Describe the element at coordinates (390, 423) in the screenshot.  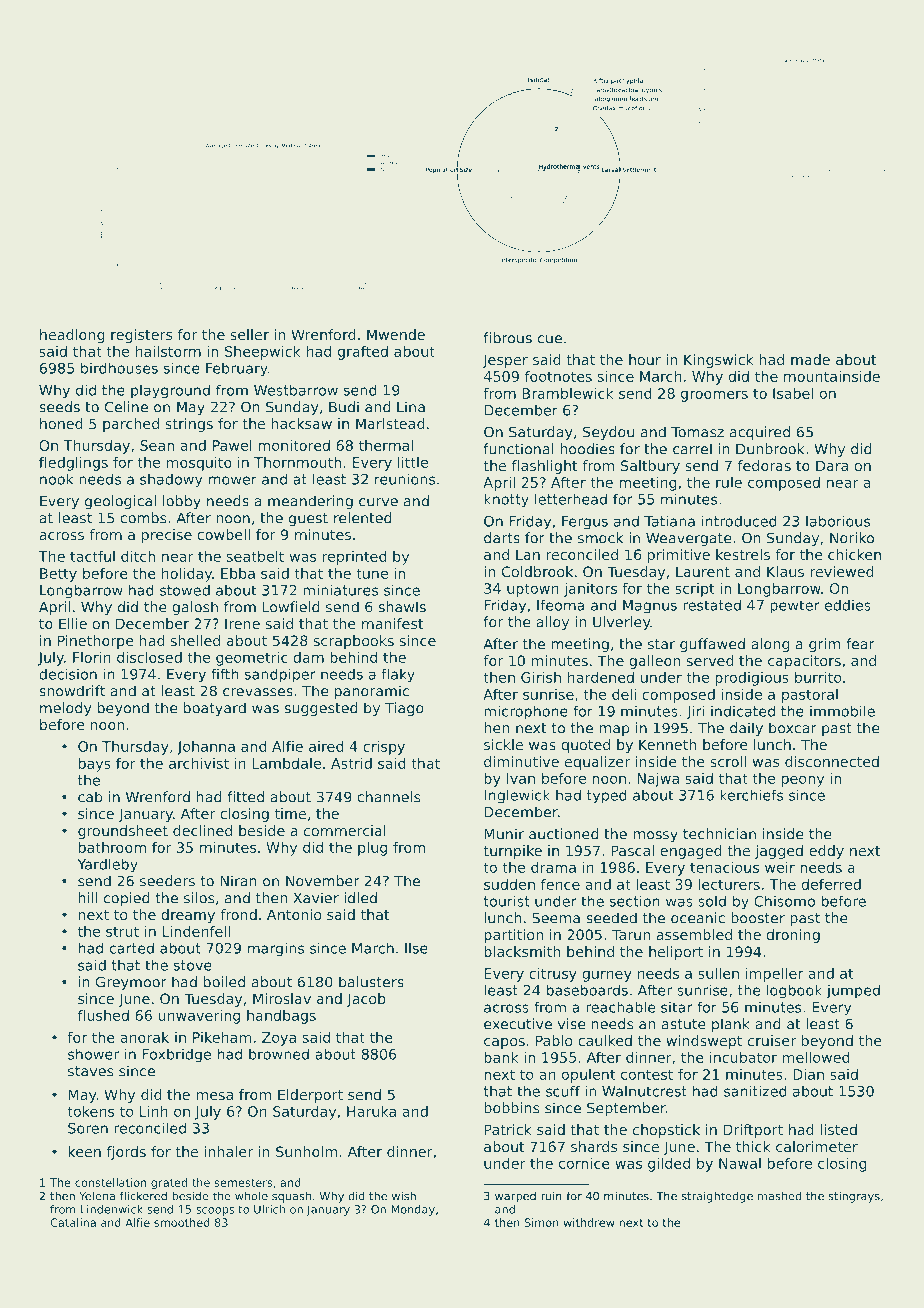
I see `Marlstead` at that location.
